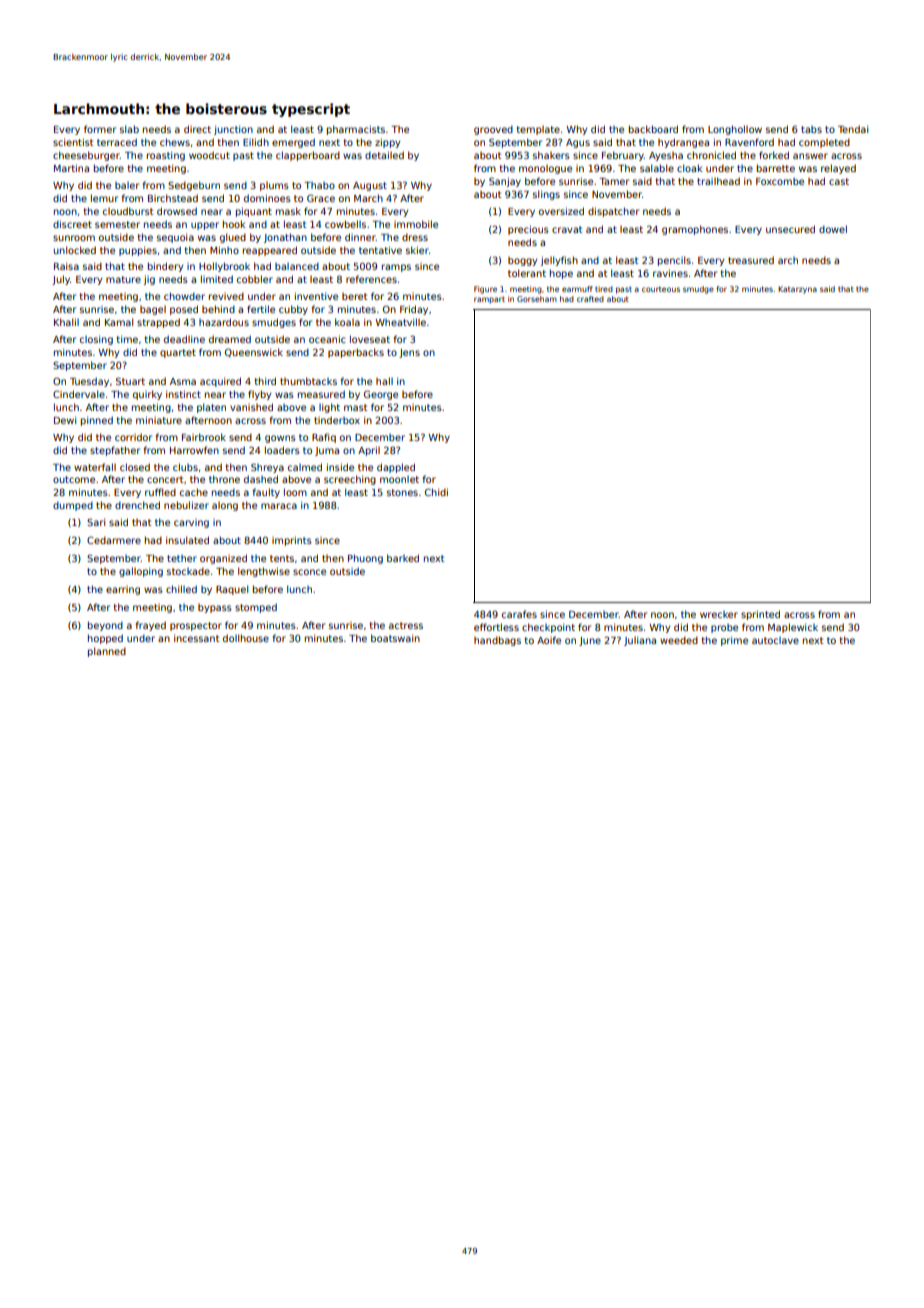 The width and height of the image is (924, 1308). Describe the element at coordinates (355, 407) in the image. I see `mast` at that location.
